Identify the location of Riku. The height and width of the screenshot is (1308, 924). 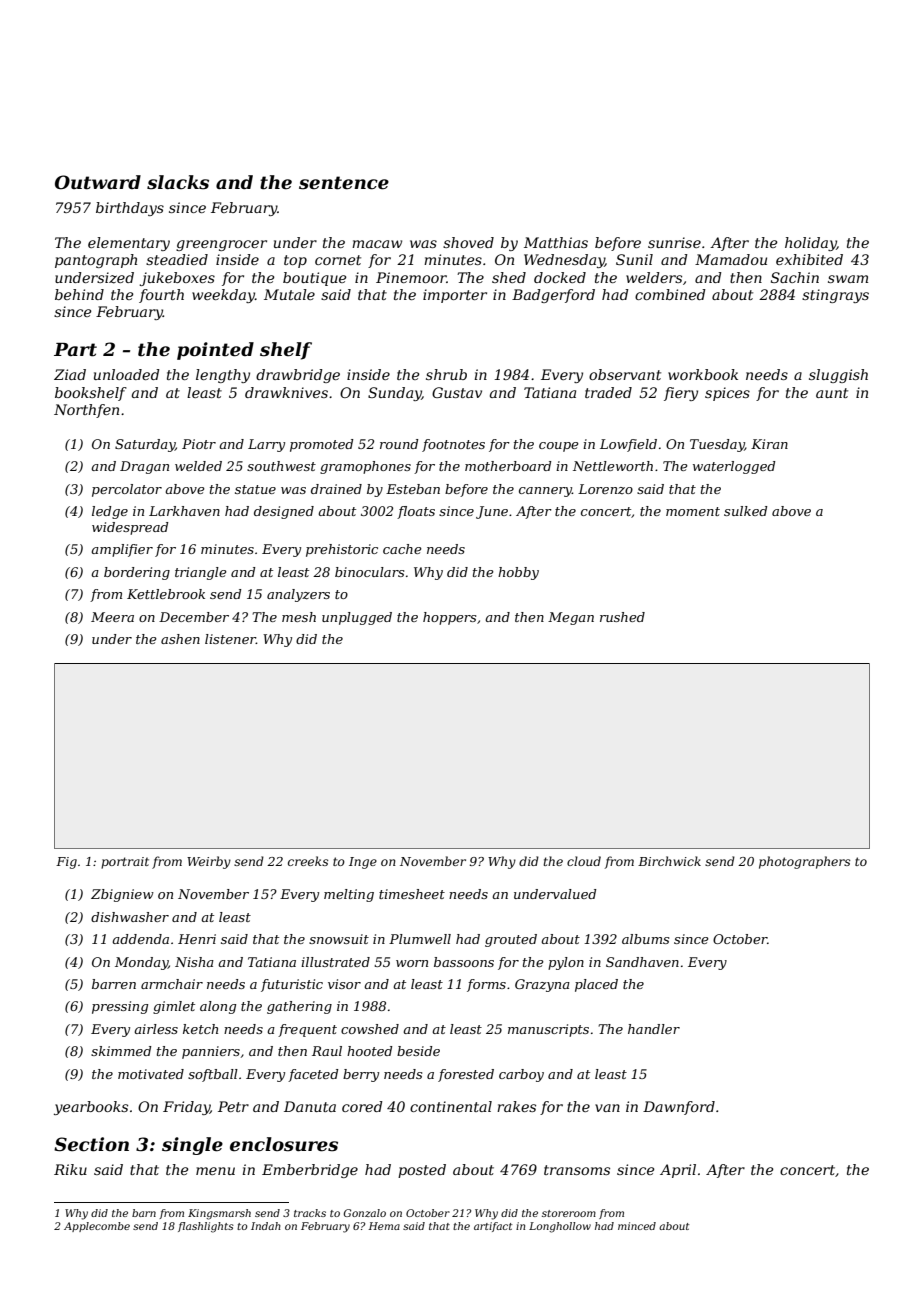
(70, 1169).
